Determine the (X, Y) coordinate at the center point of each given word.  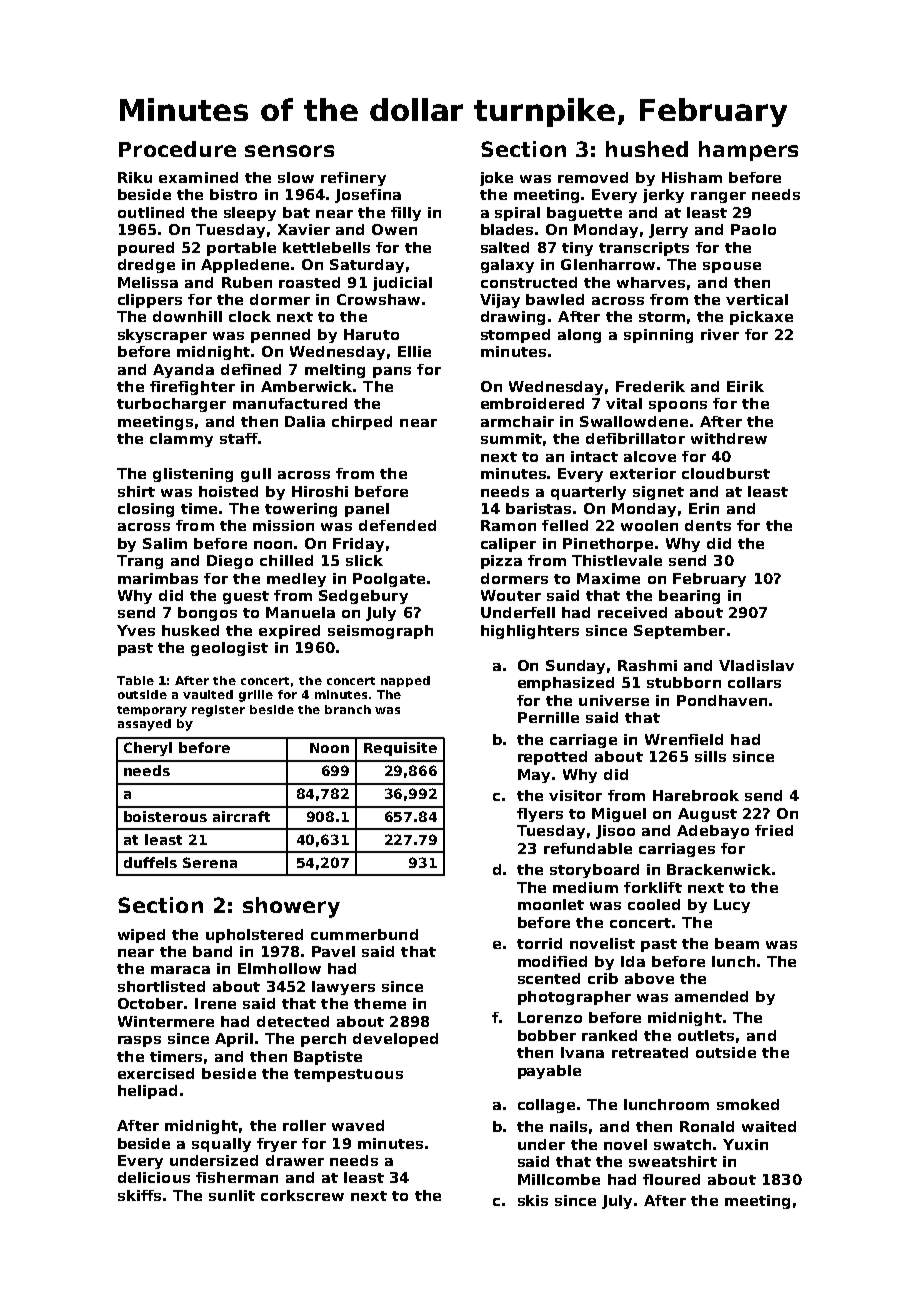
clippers (150, 301)
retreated (650, 1052)
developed (395, 1040)
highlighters (530, 632)
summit (511, 438)
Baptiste (328, 1058)
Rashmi (647, 665)
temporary (152, 711)
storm (662, 317)
